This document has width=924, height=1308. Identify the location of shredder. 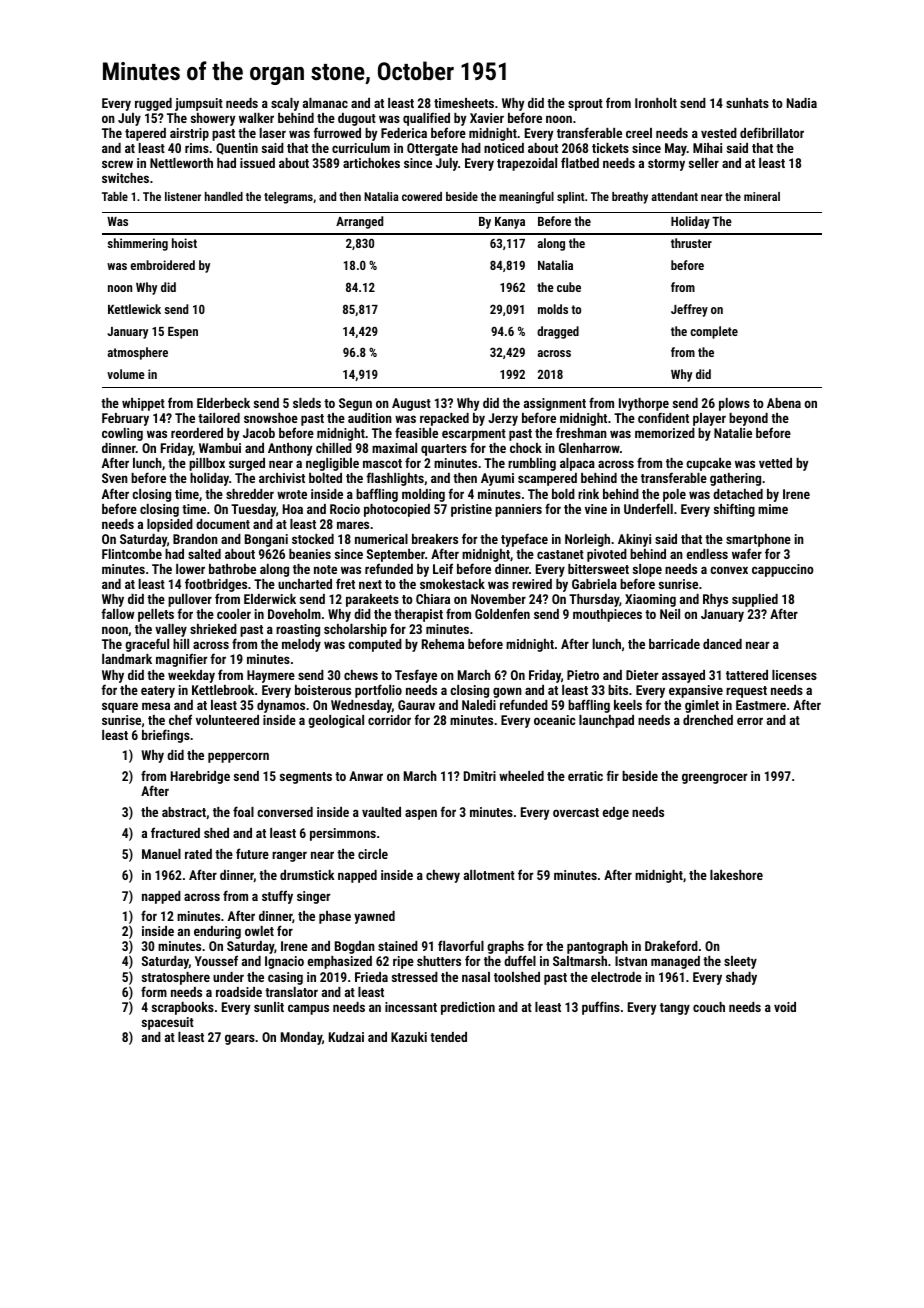
(250, 494).
